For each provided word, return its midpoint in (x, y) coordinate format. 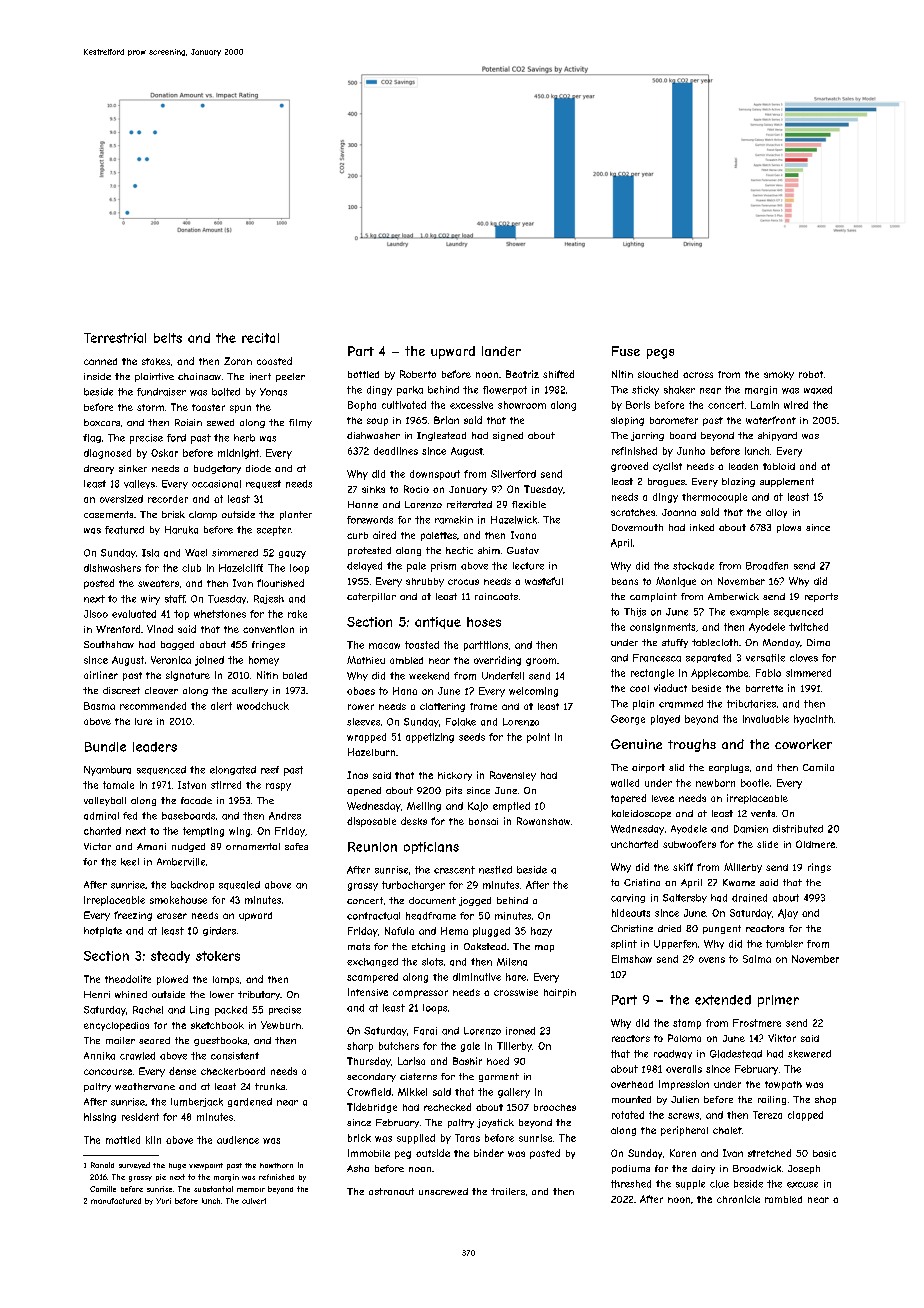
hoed (498, 1061)
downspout (435, 475)
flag (92, 438)
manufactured (116, 1201)
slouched (658, 374)
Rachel (148, 1010)
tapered (628, 799)
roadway (673, 1054)
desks (414, 821)
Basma (99, 706)
